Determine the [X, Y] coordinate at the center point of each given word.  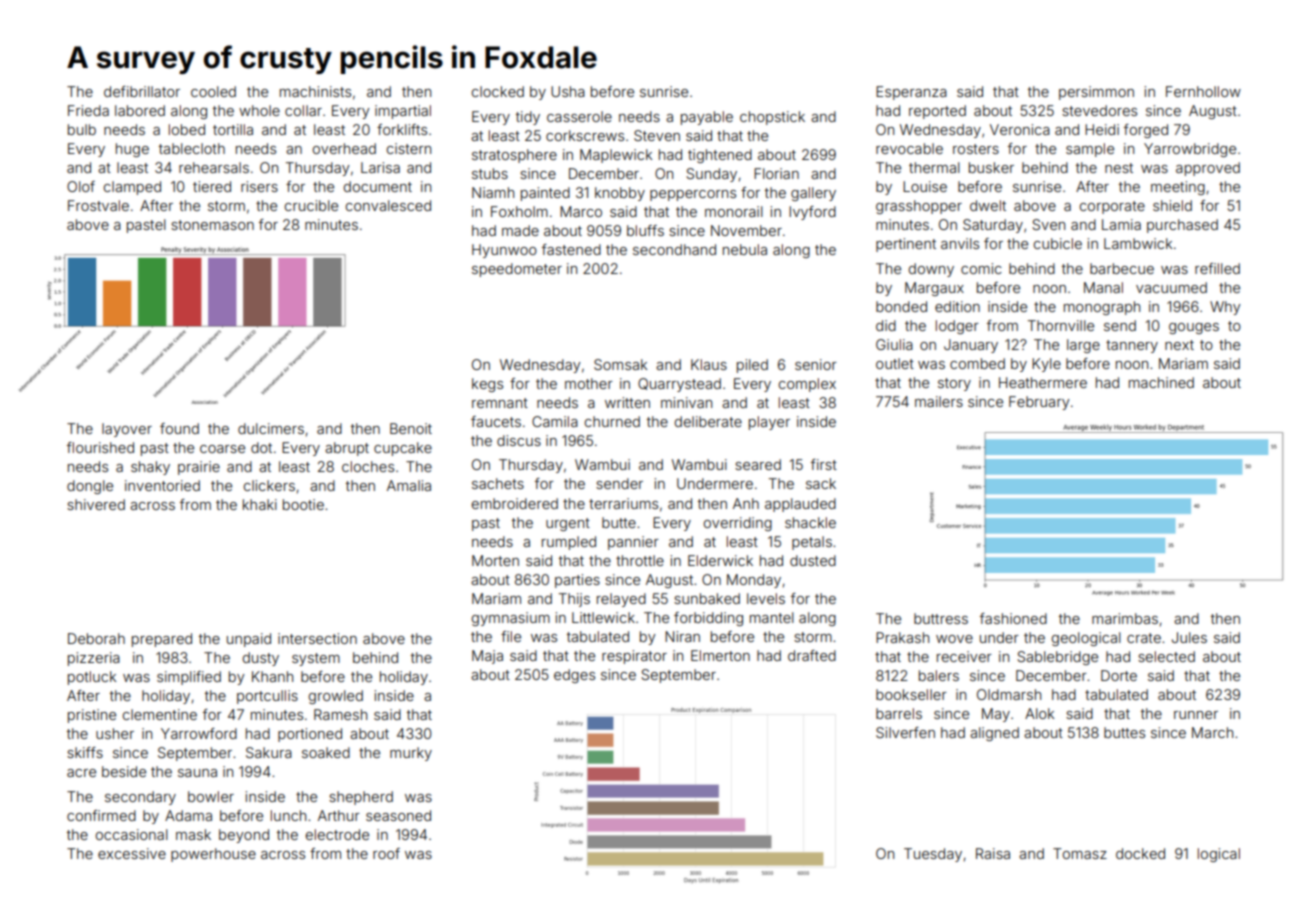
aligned [994, 734]
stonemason [212, 225]
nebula [745, 249]
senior [816, 364]
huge [132, 150]
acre [81, 773]
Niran [682, 636]
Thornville [1061, 325]
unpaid [249, 640]
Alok [1039, 713]
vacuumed [1171, 287]
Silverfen [905, 732]
